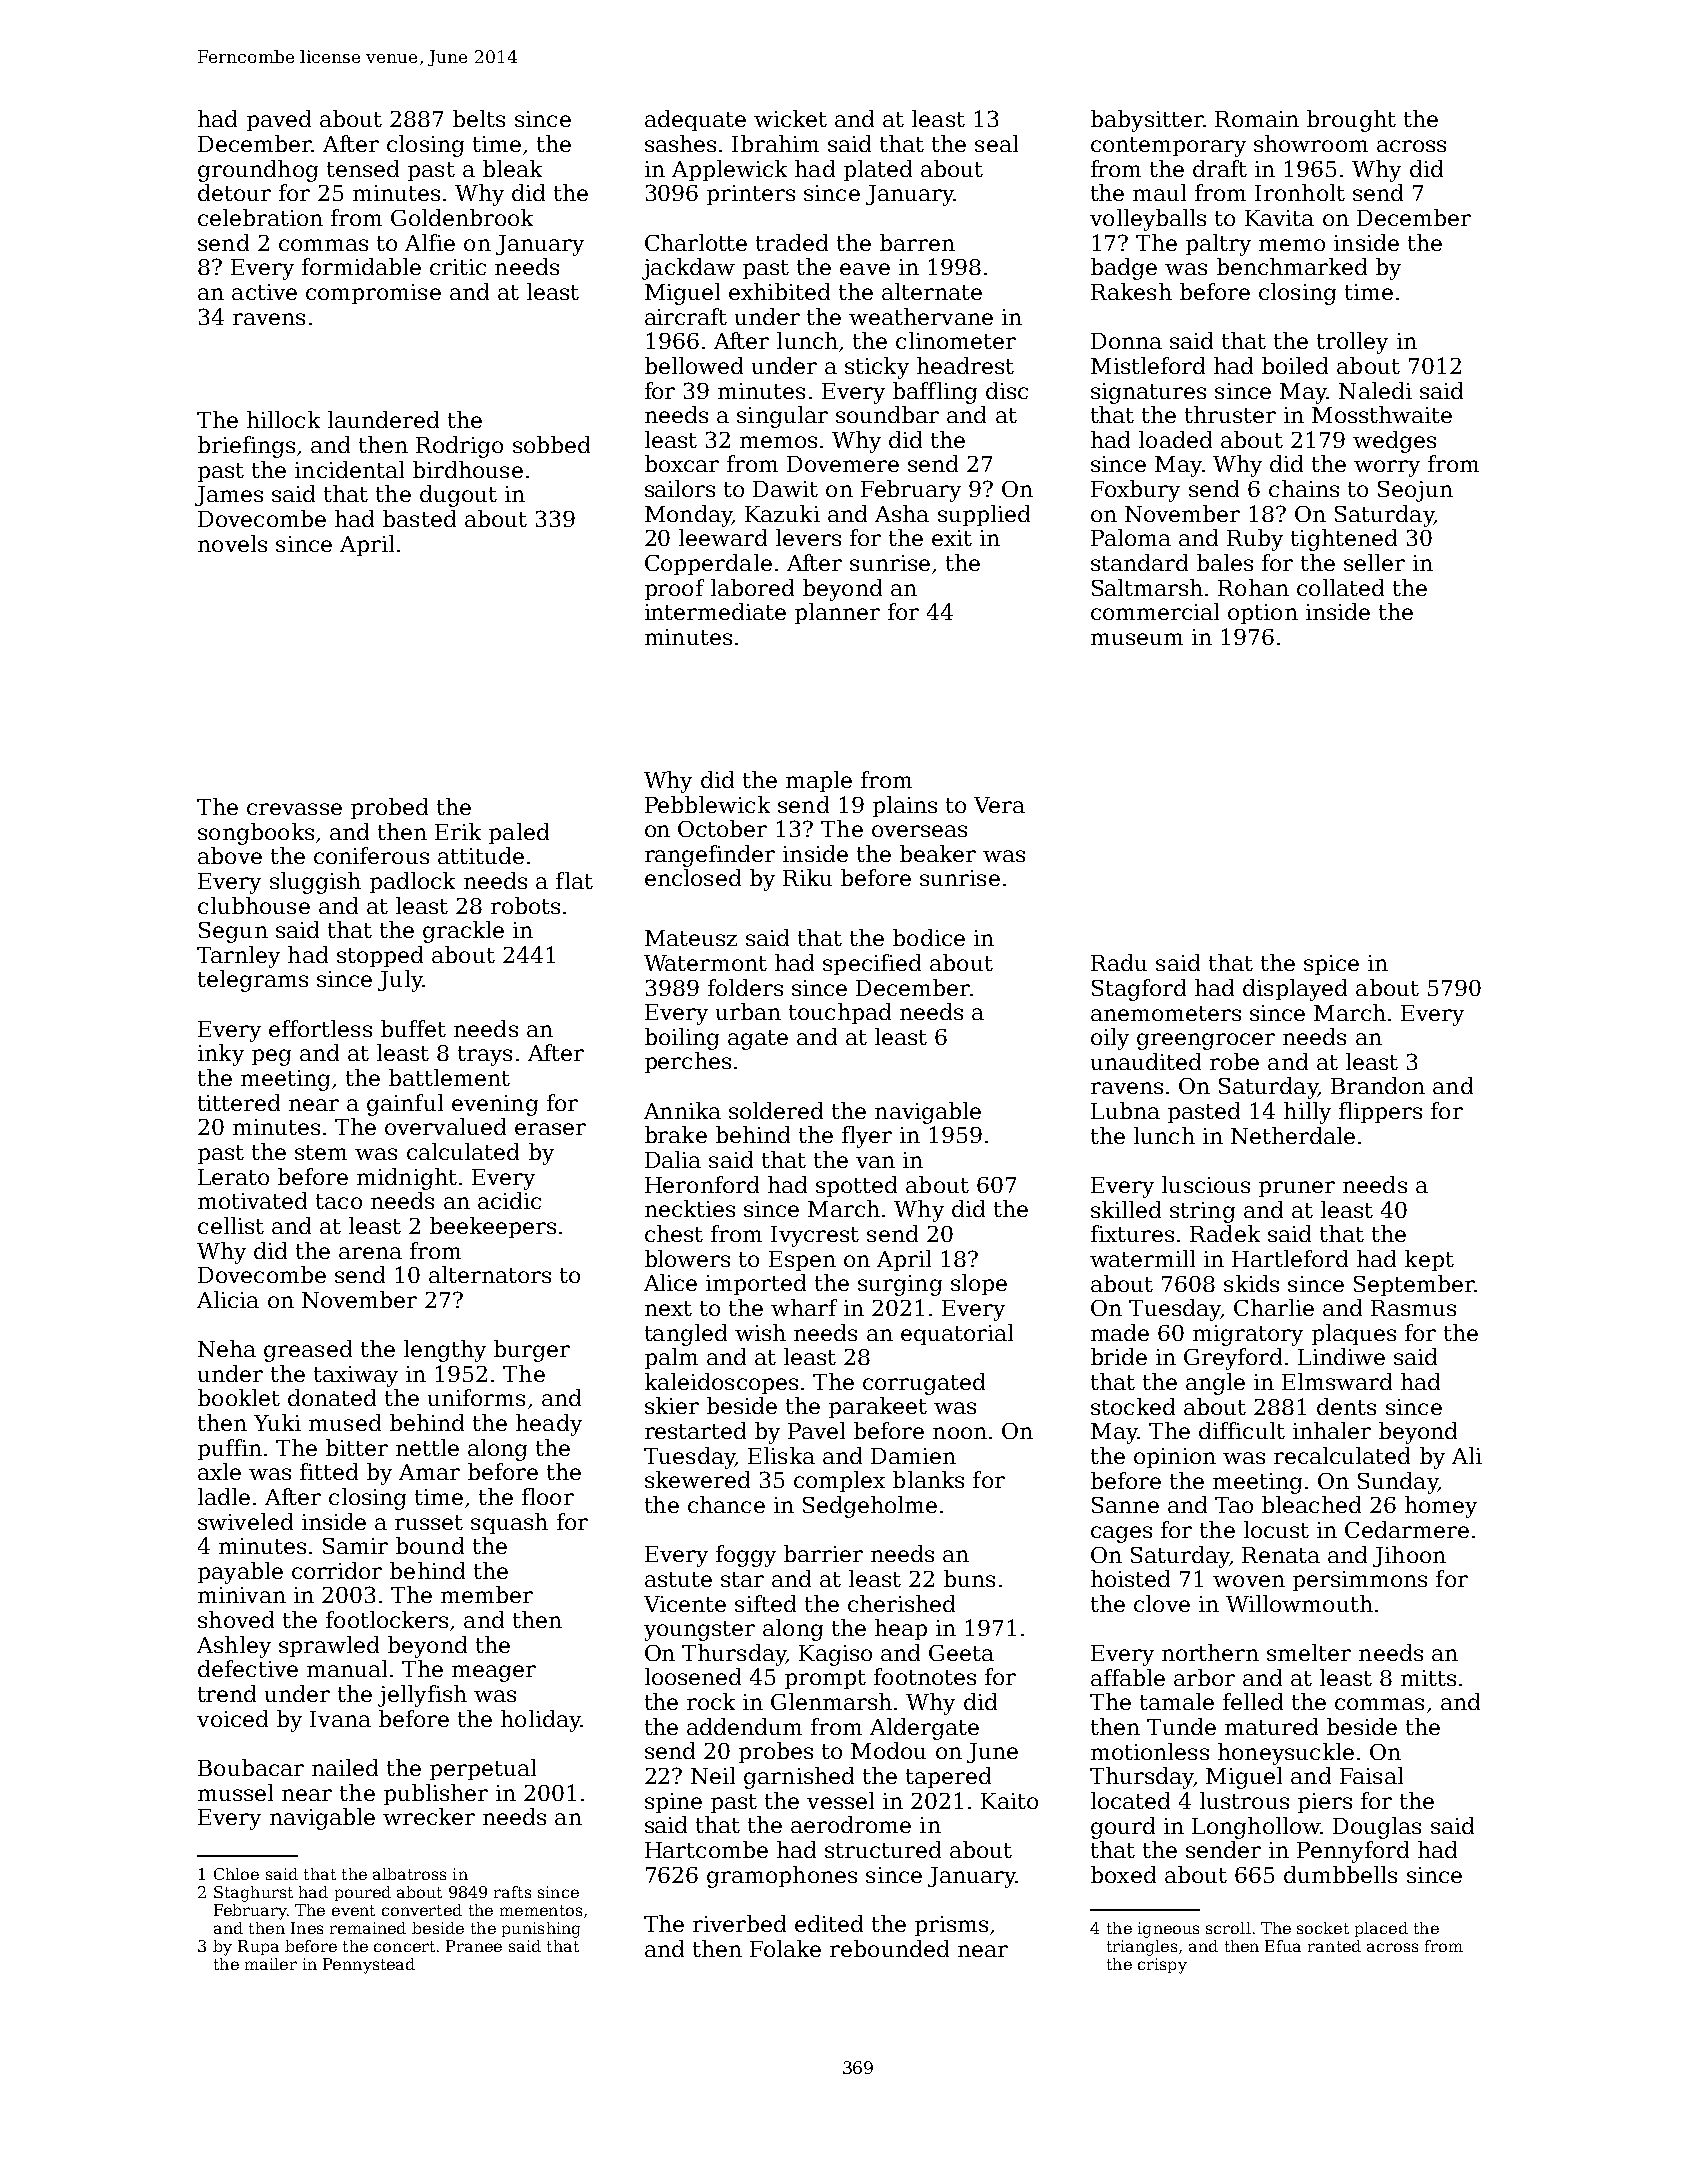  Describe the element at coordinates (682, 1110) in the page. I see `Annika` at that location.
